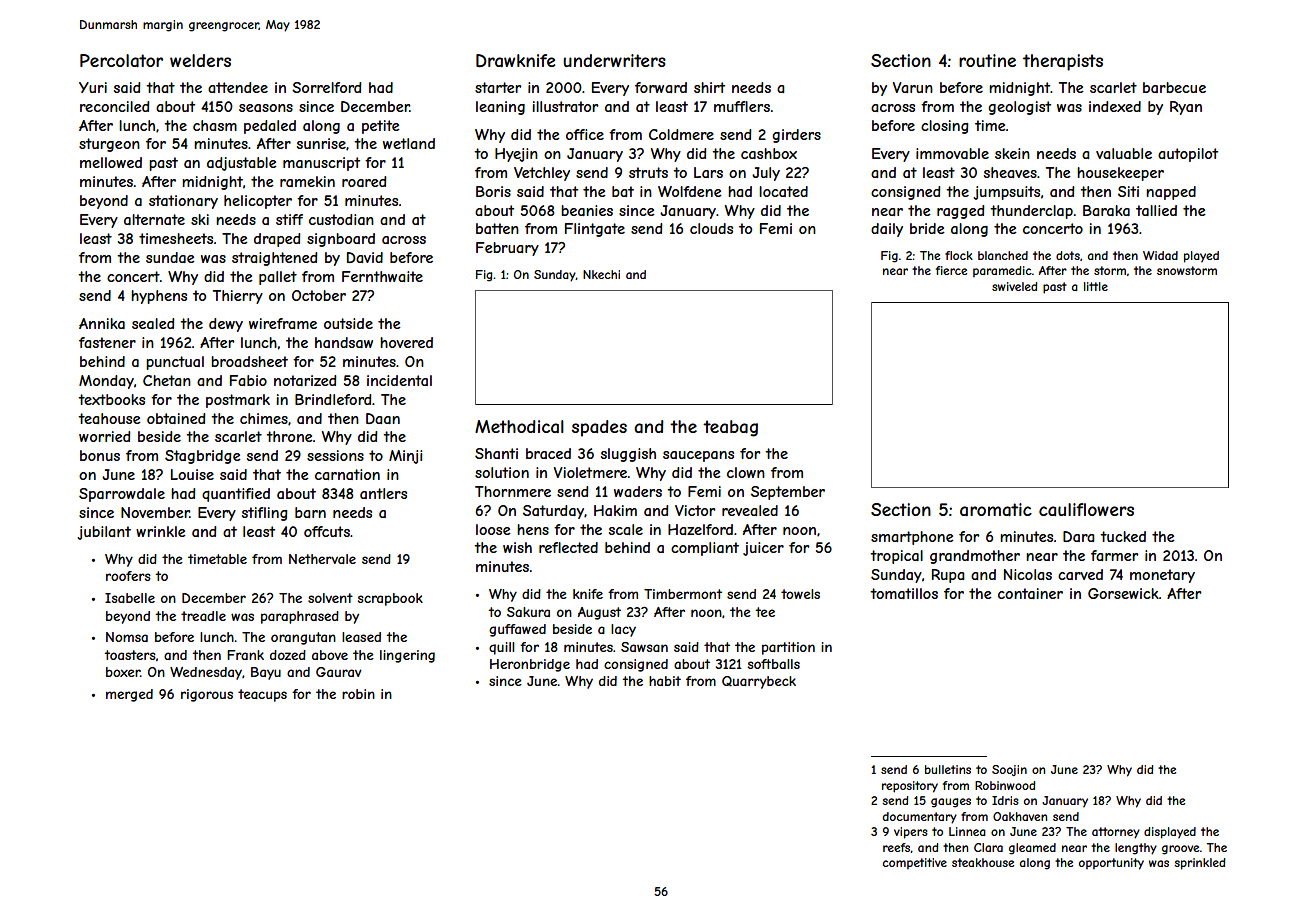 The width and height of the screenshot is (1308, 924). Describe the element at coordinates (897, 848) in the screenshot. I see `reefs` at that location.
